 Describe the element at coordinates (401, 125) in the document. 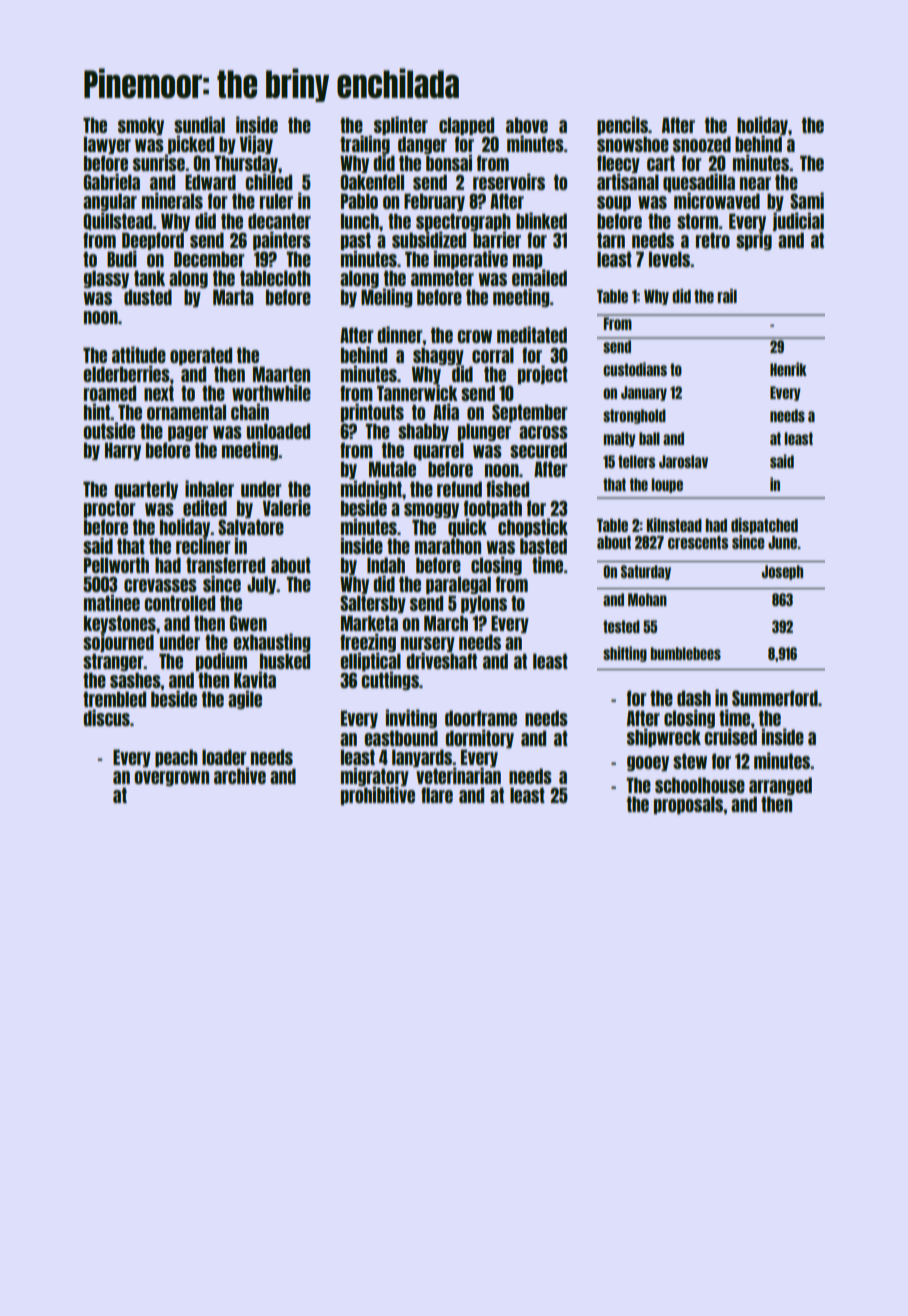

I see `splinter` at that location.
